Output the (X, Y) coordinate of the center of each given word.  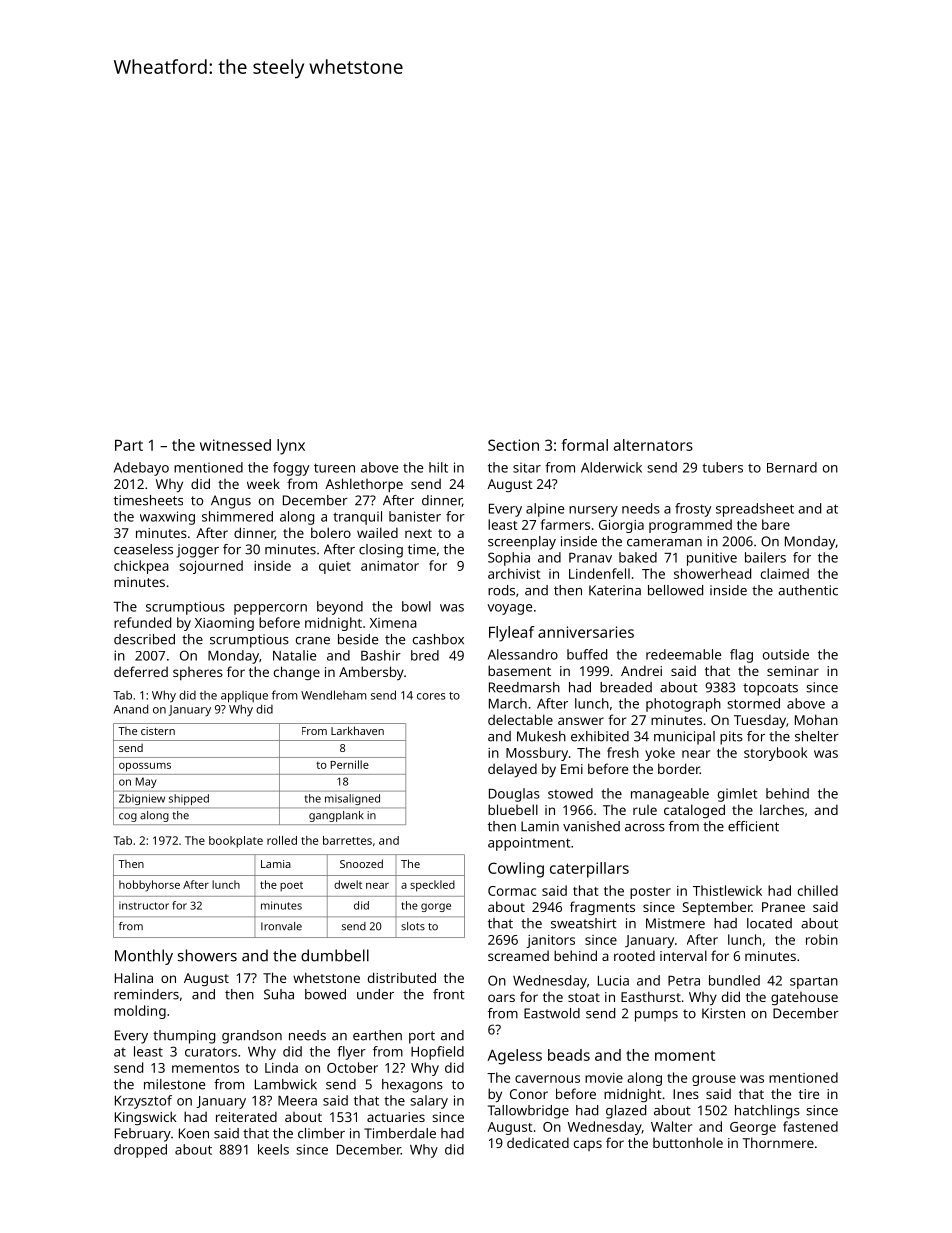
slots (413, 926)
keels (273, 1149)
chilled (818, 890)
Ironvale (281, 926)
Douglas (514, 795)
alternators (653, 445)
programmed (690, 526)
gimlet (737, 795)
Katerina (615, 590)
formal (584, 445)
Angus (231, 502)
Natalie (294, 655)
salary (429, 1102)
